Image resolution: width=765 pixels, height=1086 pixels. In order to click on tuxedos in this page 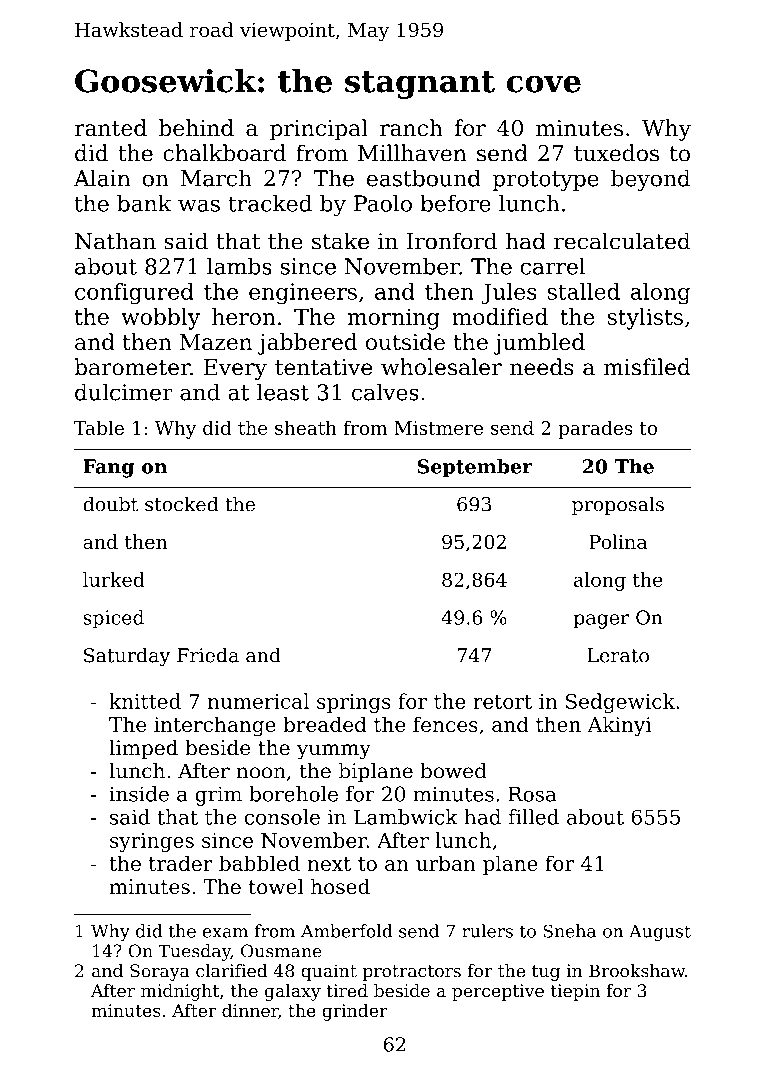, I will do `click(616, 153)`.
